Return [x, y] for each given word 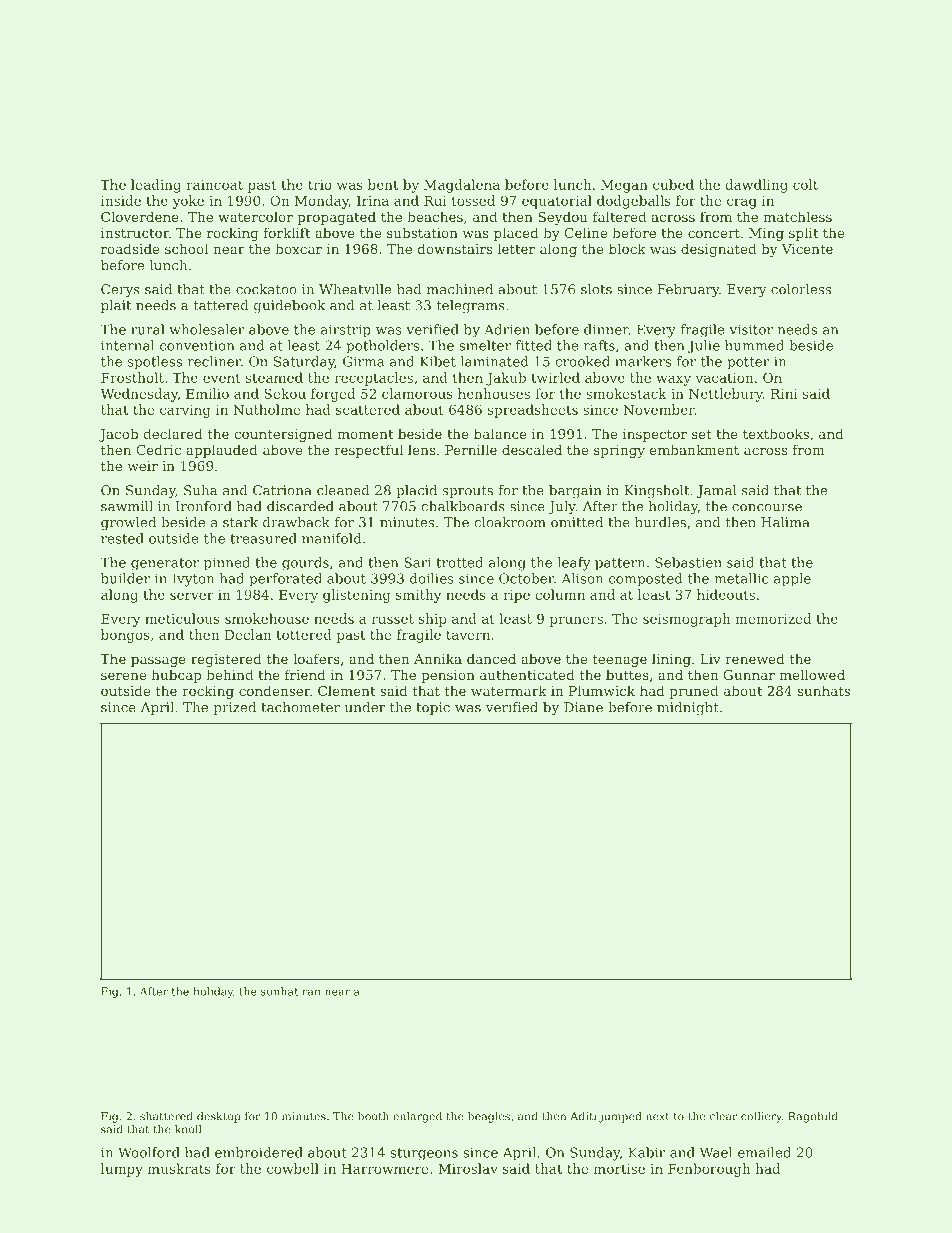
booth [373, 1116]
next [658, 1117]
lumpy [122, 1170]
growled [128, 523]
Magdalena [462, 186]
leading [156, 186]
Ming [766, 234]
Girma [363, 361]
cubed [673, 184]
